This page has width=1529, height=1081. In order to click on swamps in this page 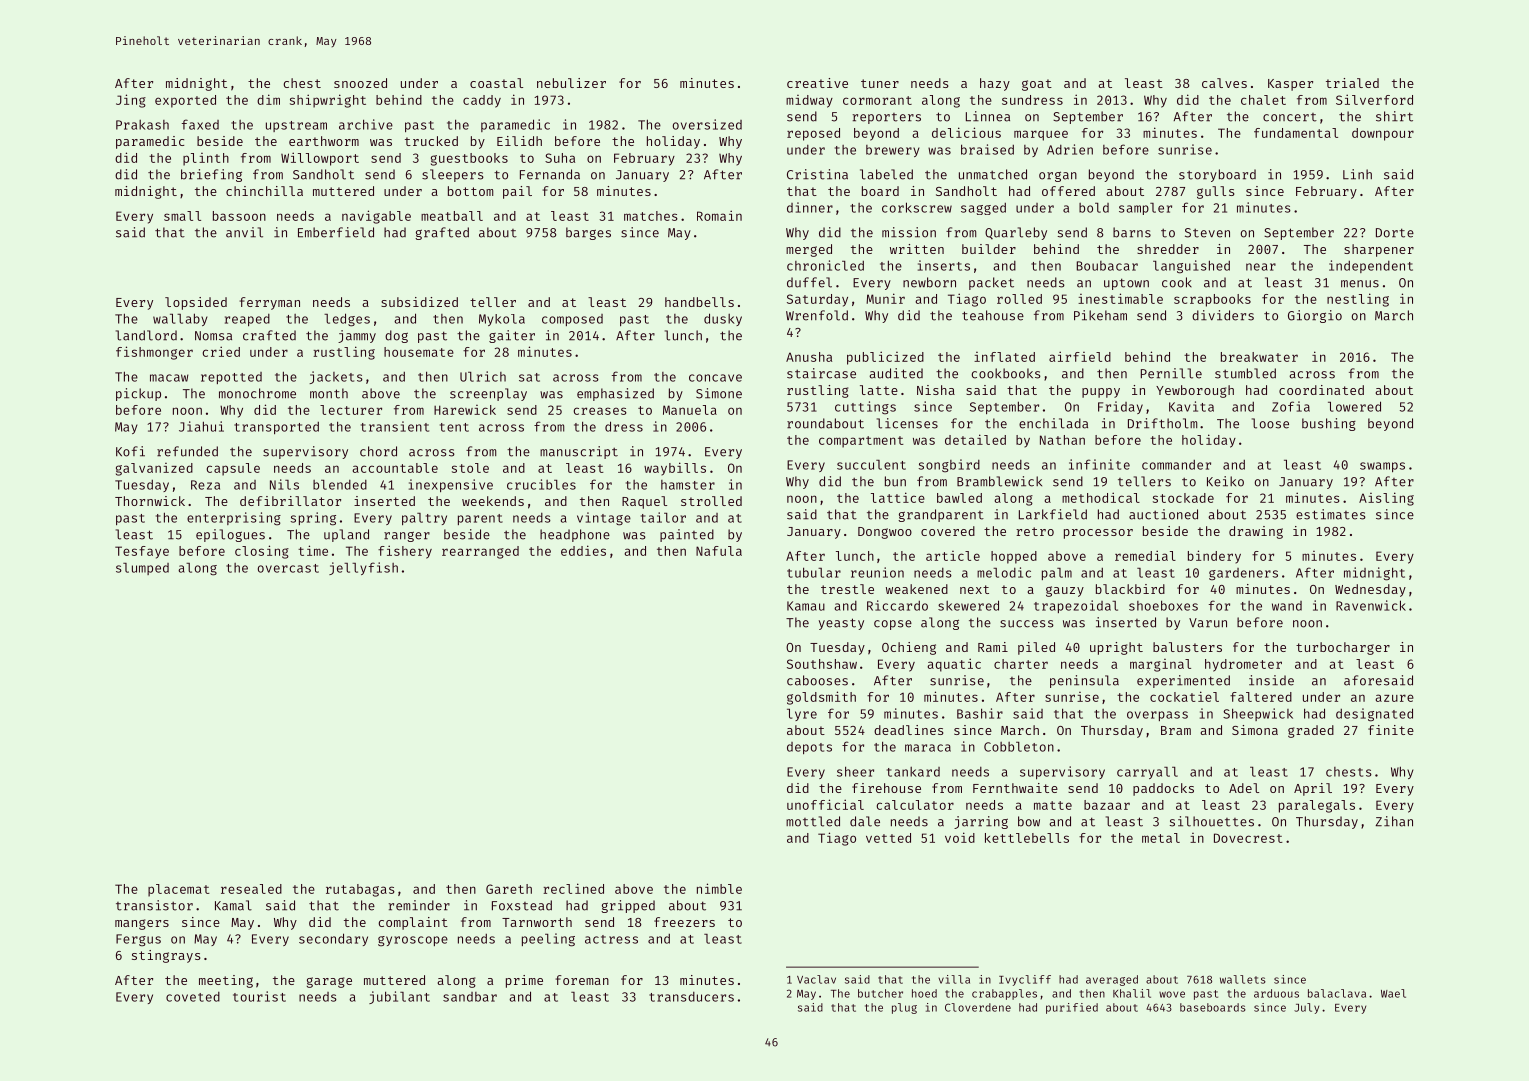, I will do `click(1382, 467)`.
